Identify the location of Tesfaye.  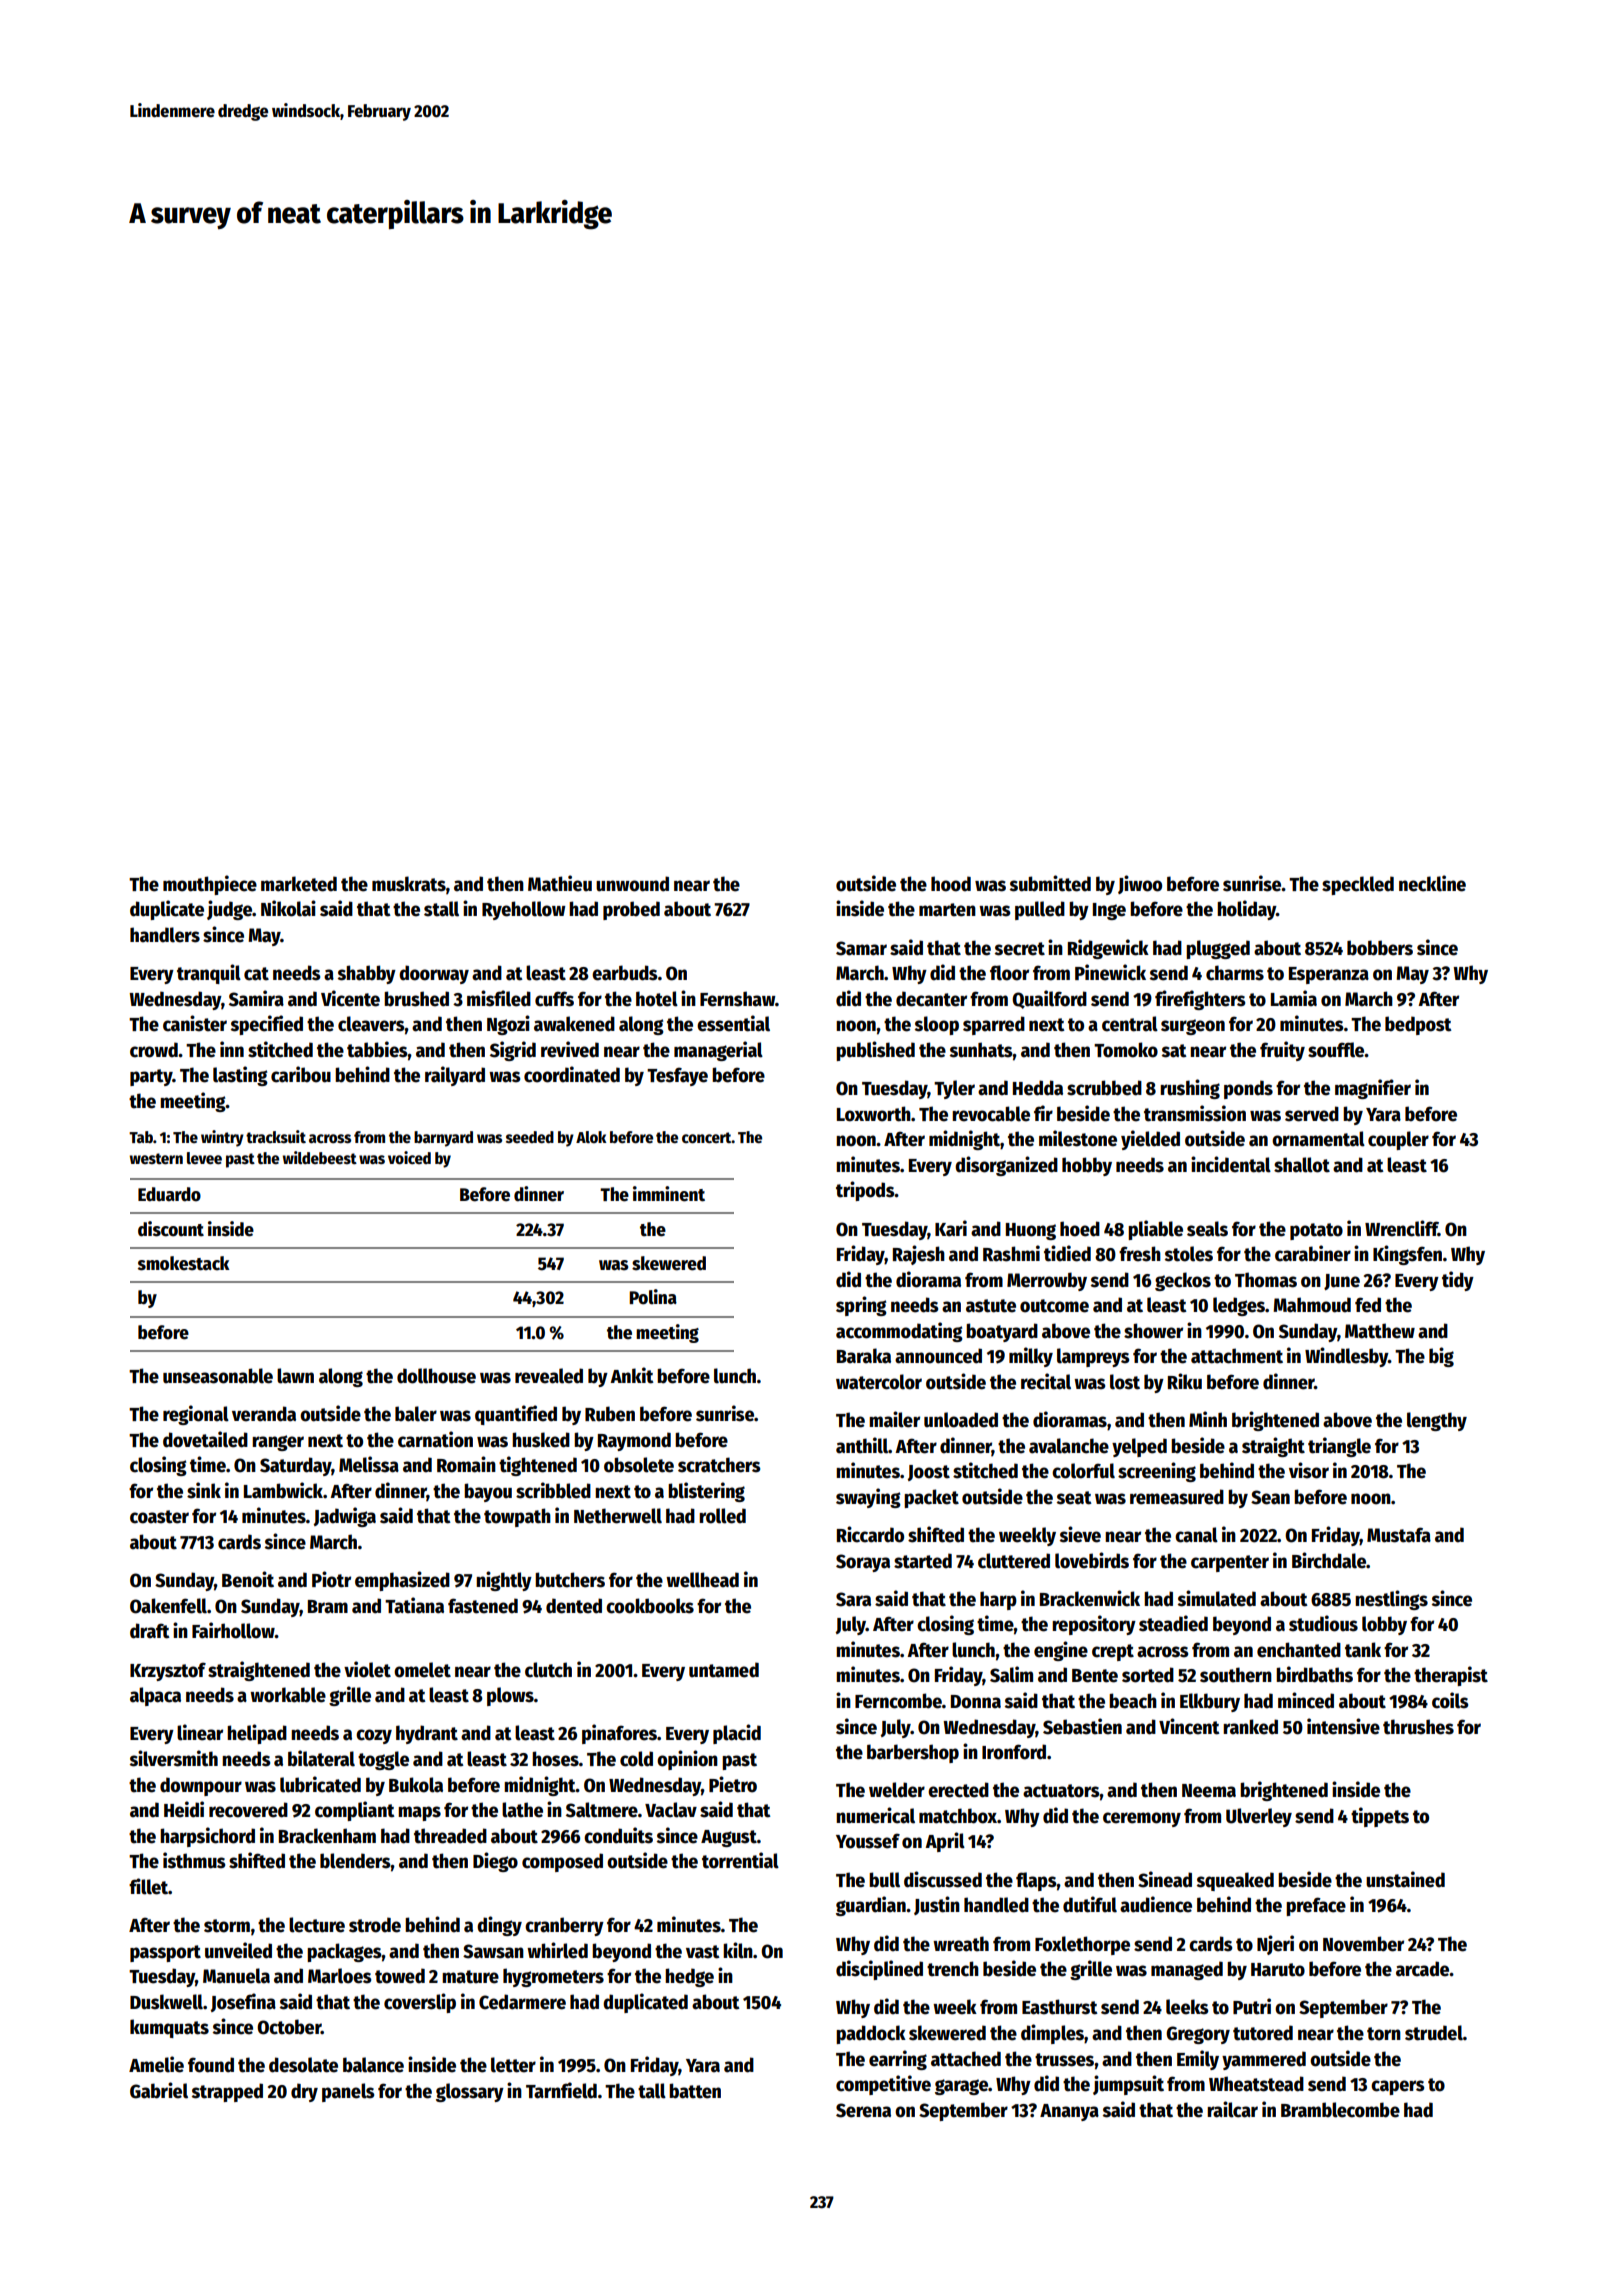
(677, 1076).
